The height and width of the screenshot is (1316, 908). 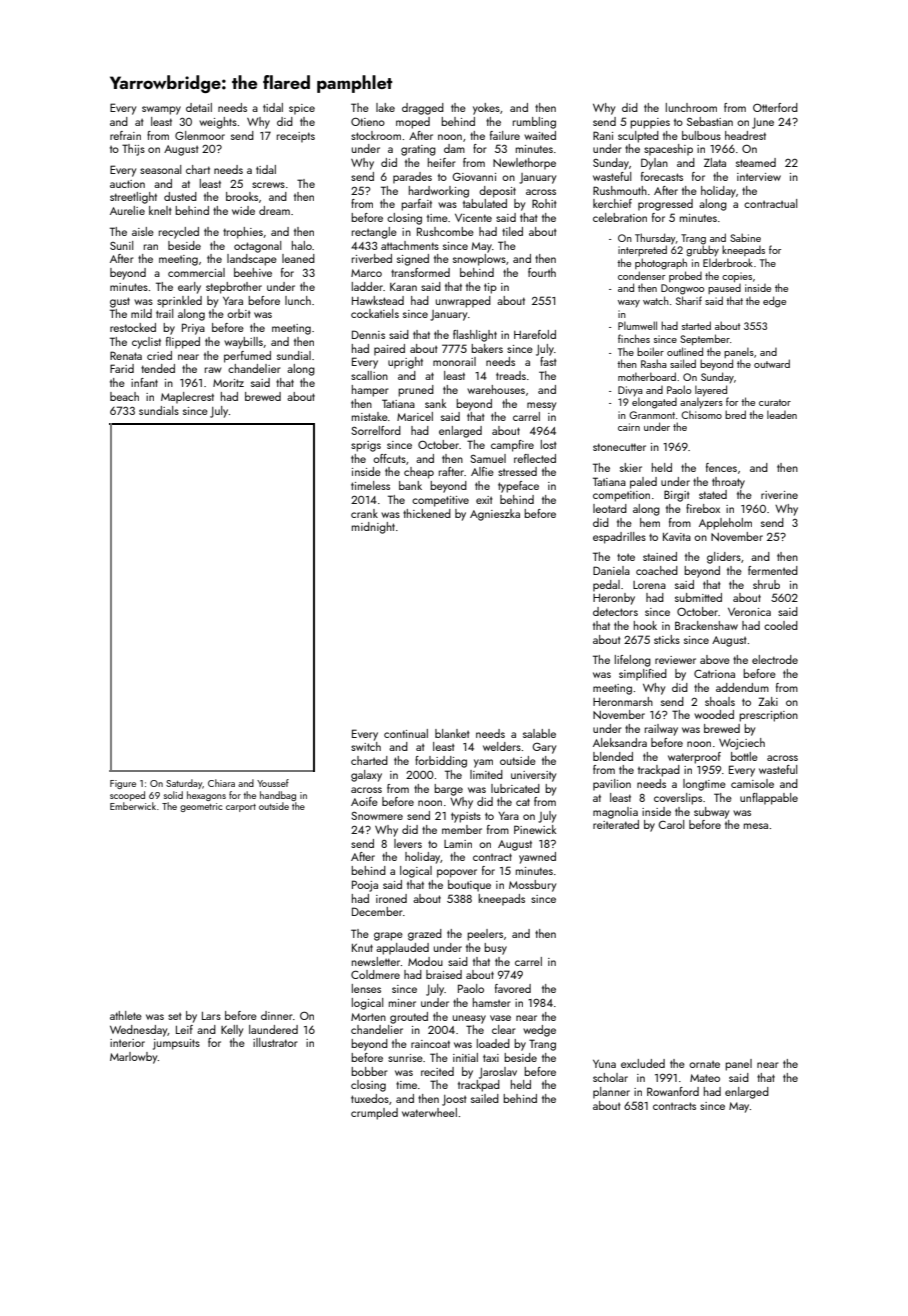 What do you see at coordinates (728, 483) in the screenshot?
I see `throaty` at bounding box center [728, 483].
